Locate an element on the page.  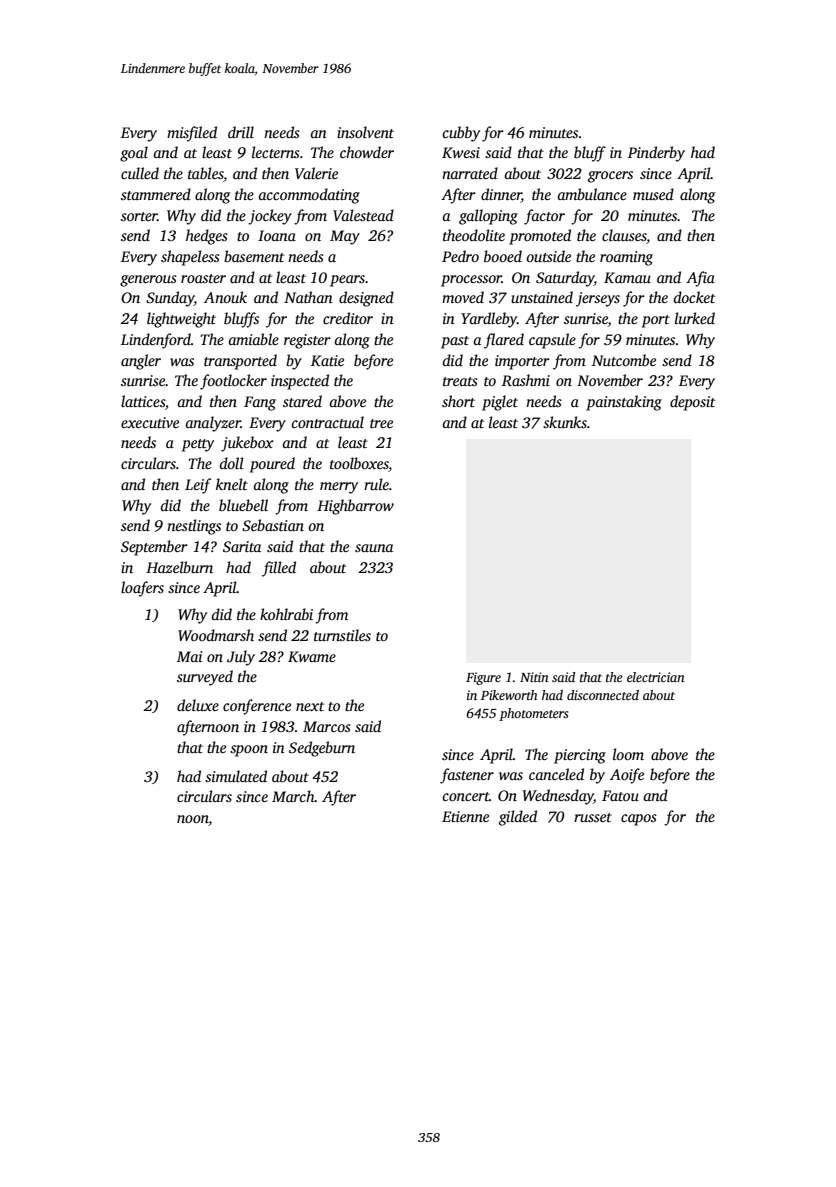
merry is located at coordinates (339, 488).
